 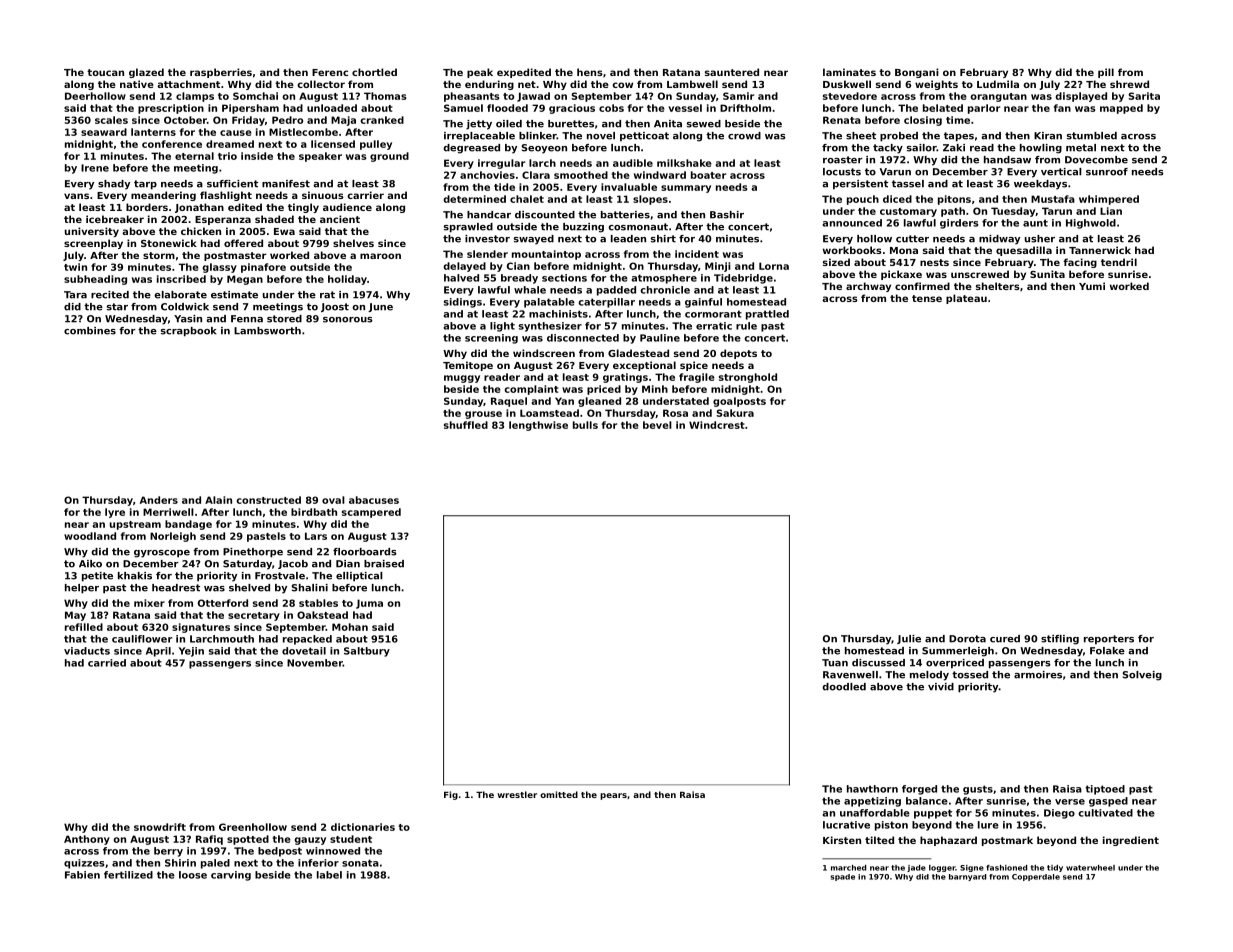 I want to click on Julie, so click(x=909, y=639).
